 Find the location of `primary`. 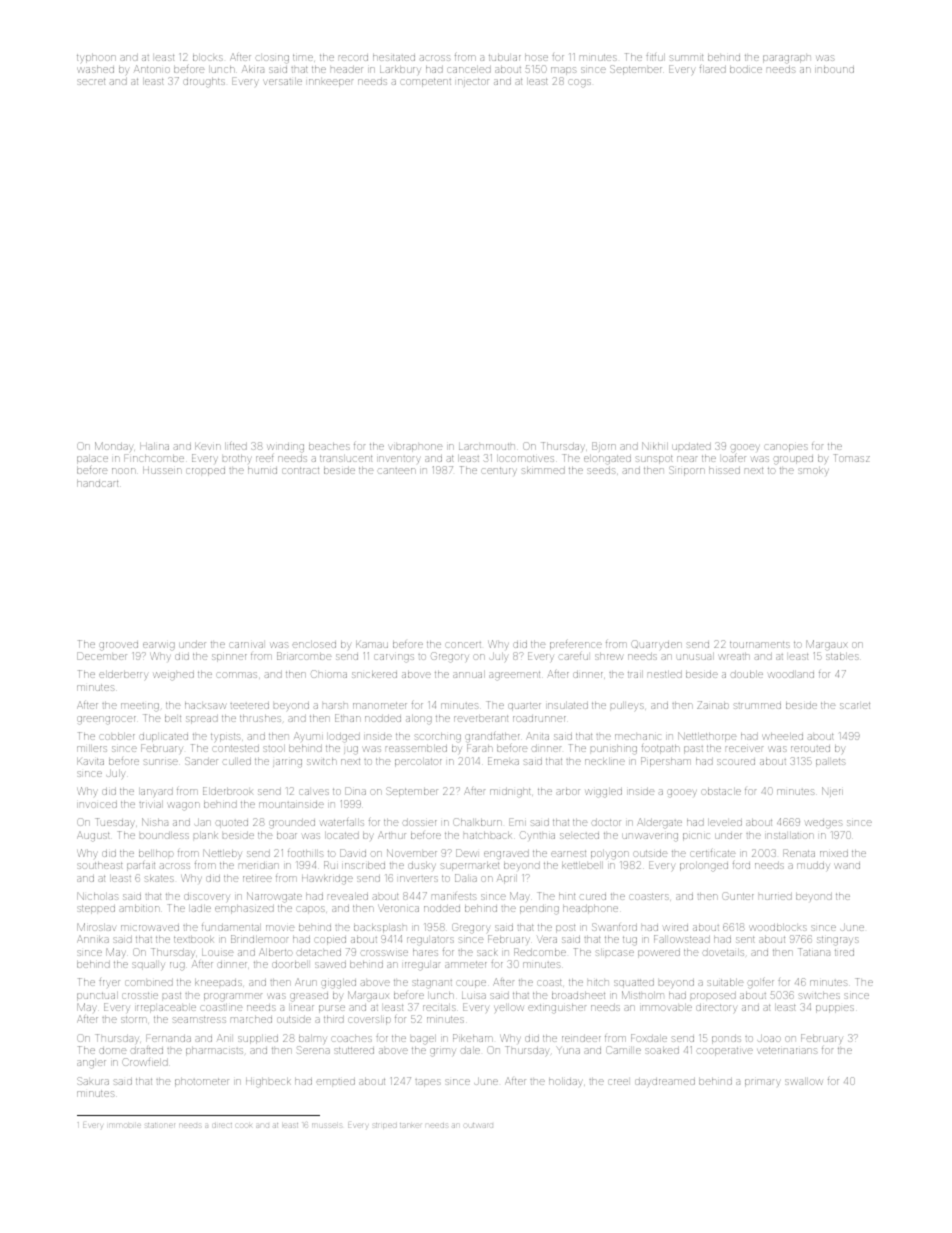

primary is located at coordinates (762, 1083).
